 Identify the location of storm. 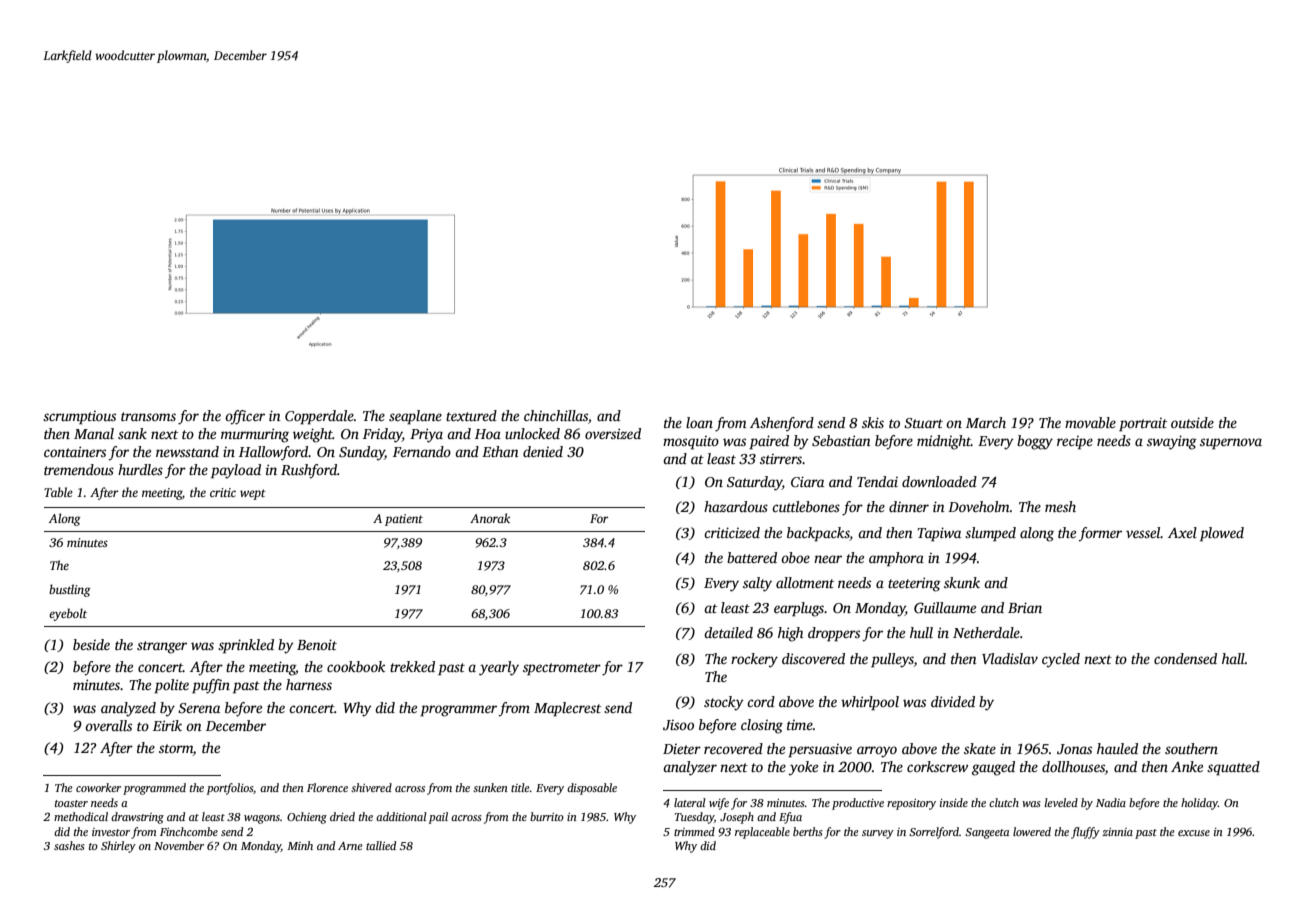
(176, 750).
